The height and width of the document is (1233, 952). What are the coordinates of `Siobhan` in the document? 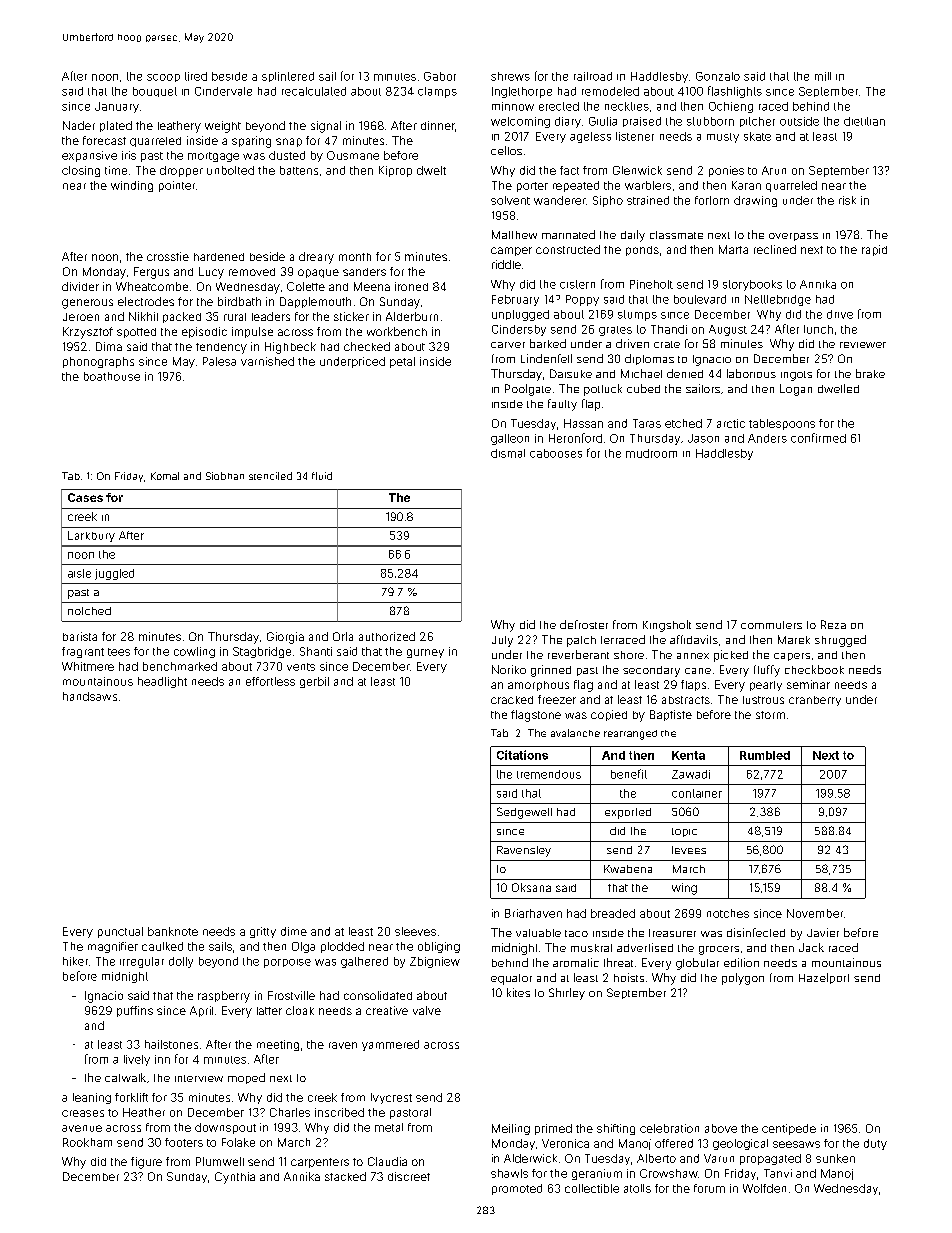 It's located at (225, 476).
